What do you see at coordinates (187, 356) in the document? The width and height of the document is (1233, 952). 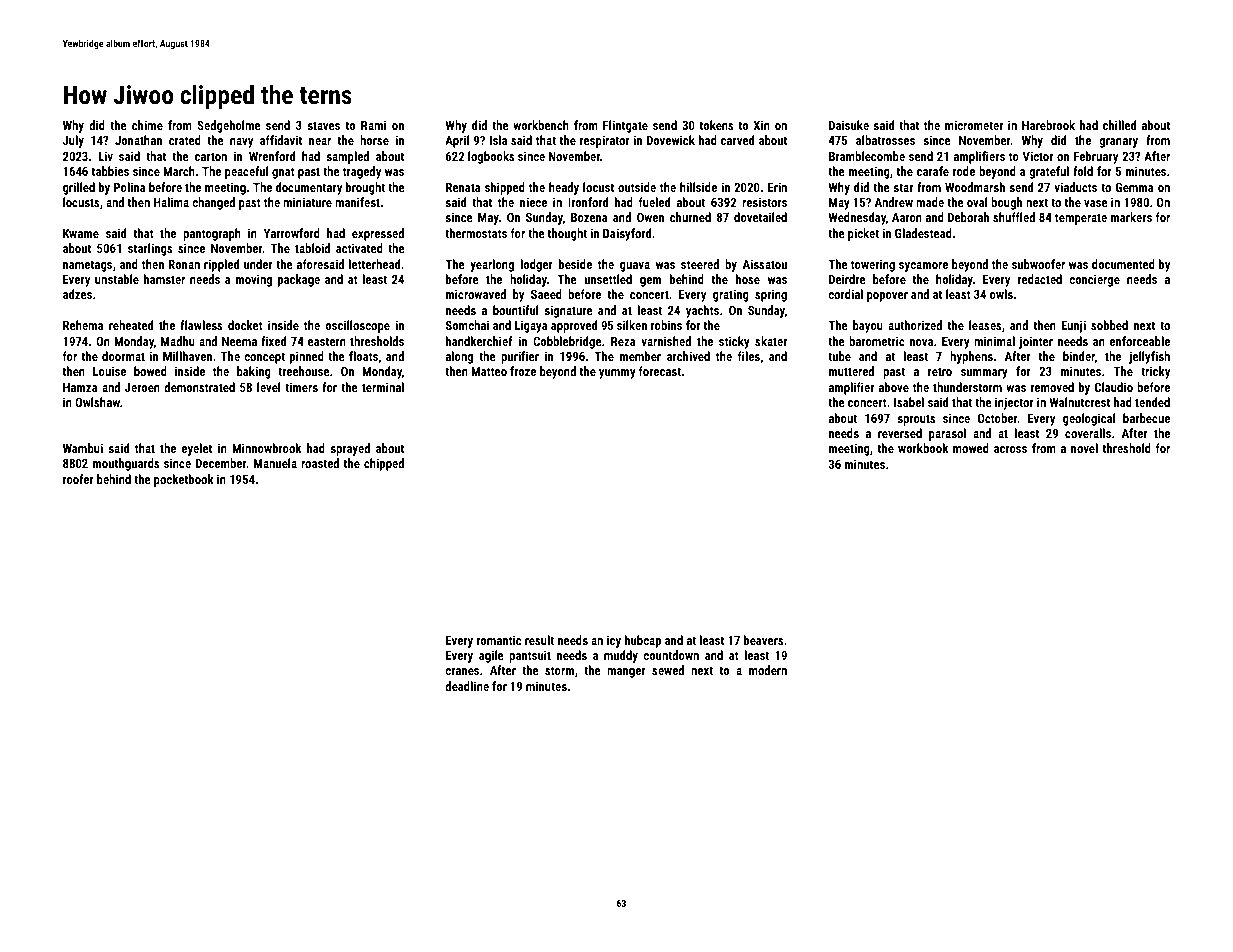 I see `Millhaven` at bounding box center [187, 356].
